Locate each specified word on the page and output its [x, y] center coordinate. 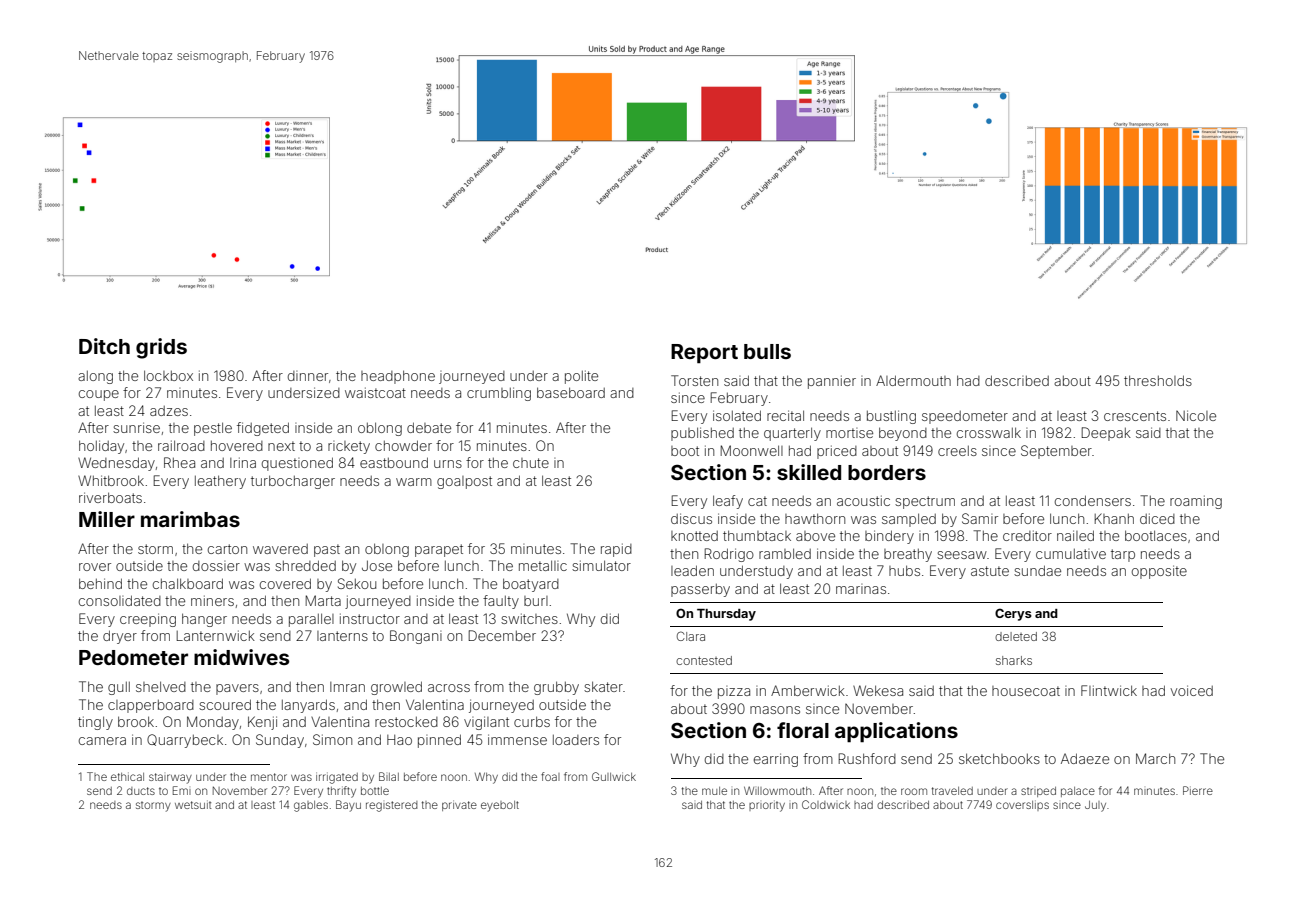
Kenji [262, 723]
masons [775, 710]
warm [414, 482]
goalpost [464, 482]
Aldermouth [913, 380]
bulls [767, 351]
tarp [1123, 555]
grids [161, 348]
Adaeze [1085, 758]
